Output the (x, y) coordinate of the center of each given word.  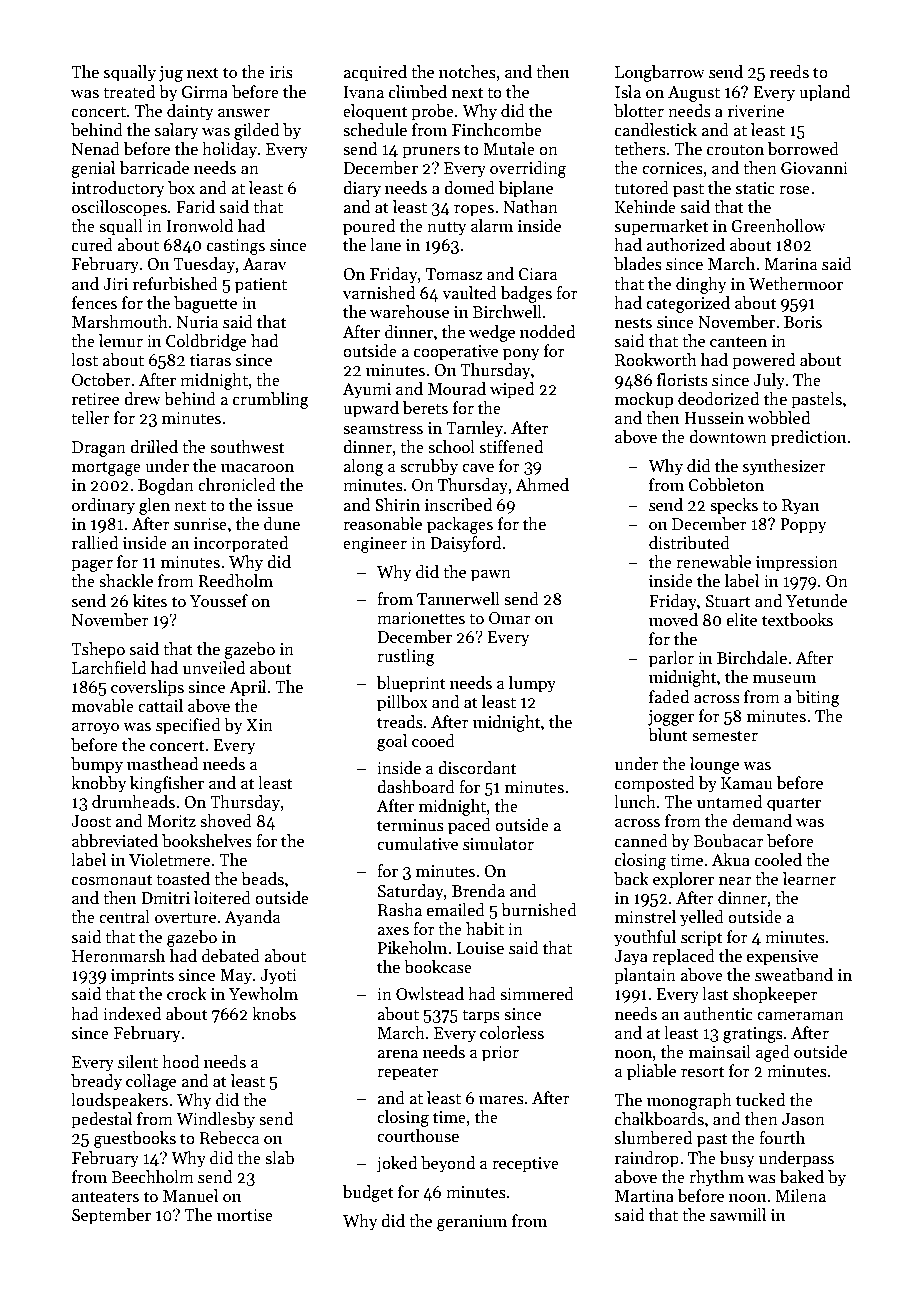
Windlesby (215, 1120)
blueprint (411, 684)
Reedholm (235, 581)
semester (725, 736)
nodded (547, 332)
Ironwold (199, 226)
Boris (803, 322)
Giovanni (814, 168)
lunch (635, 802)
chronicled (237, 485)
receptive (525, 1165)
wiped (512, 390)
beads (262, 879)
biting (818, 698)
